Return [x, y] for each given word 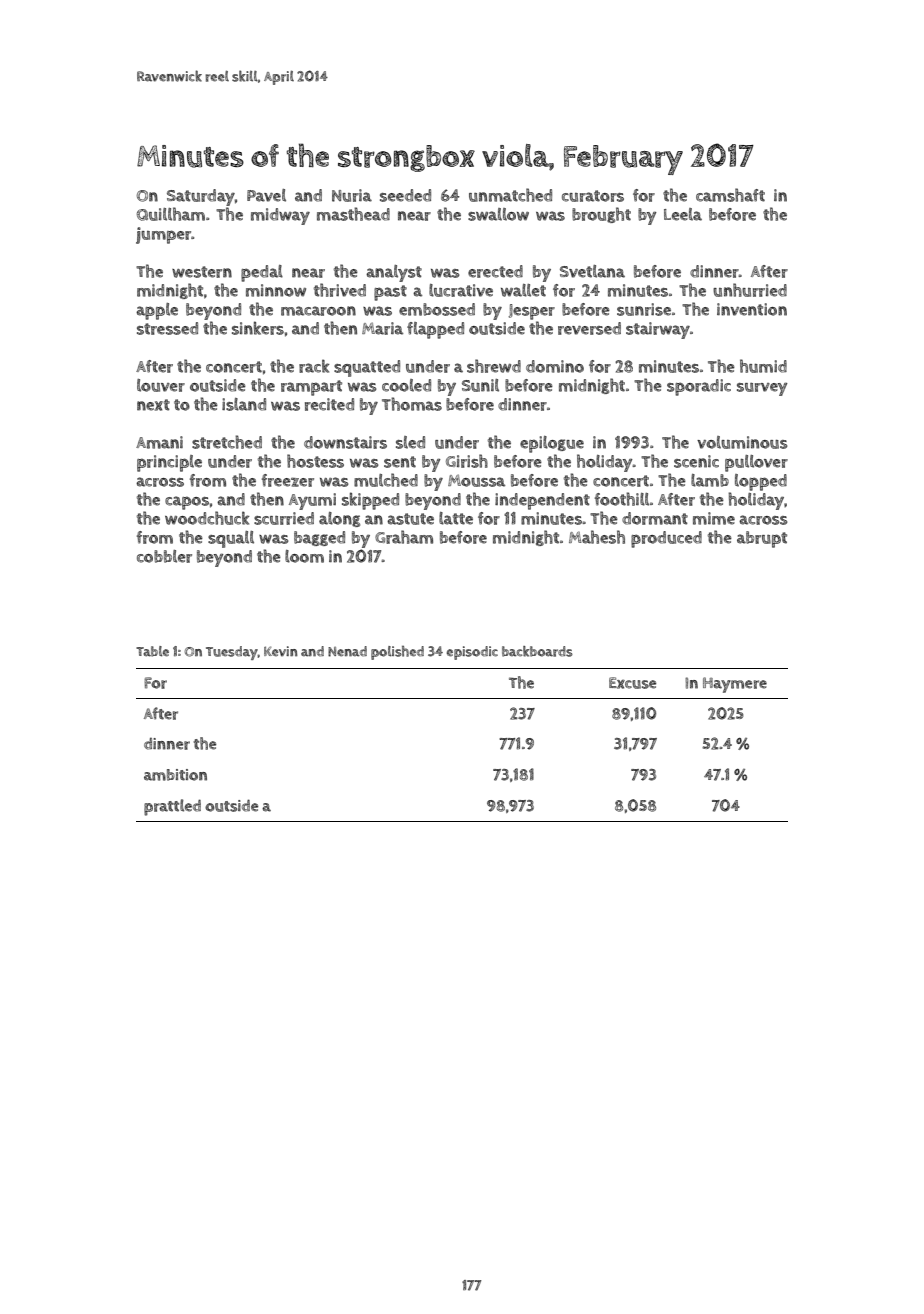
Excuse [632, 683]
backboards [537, 651]
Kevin [281, 651]
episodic [472, 653]
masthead [353, 214]
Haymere [735, 685]
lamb [710, 480]
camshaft [730, 195]
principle [169, 463]
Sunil [480, 385]
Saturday [201, 197]
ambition [175, 775]
